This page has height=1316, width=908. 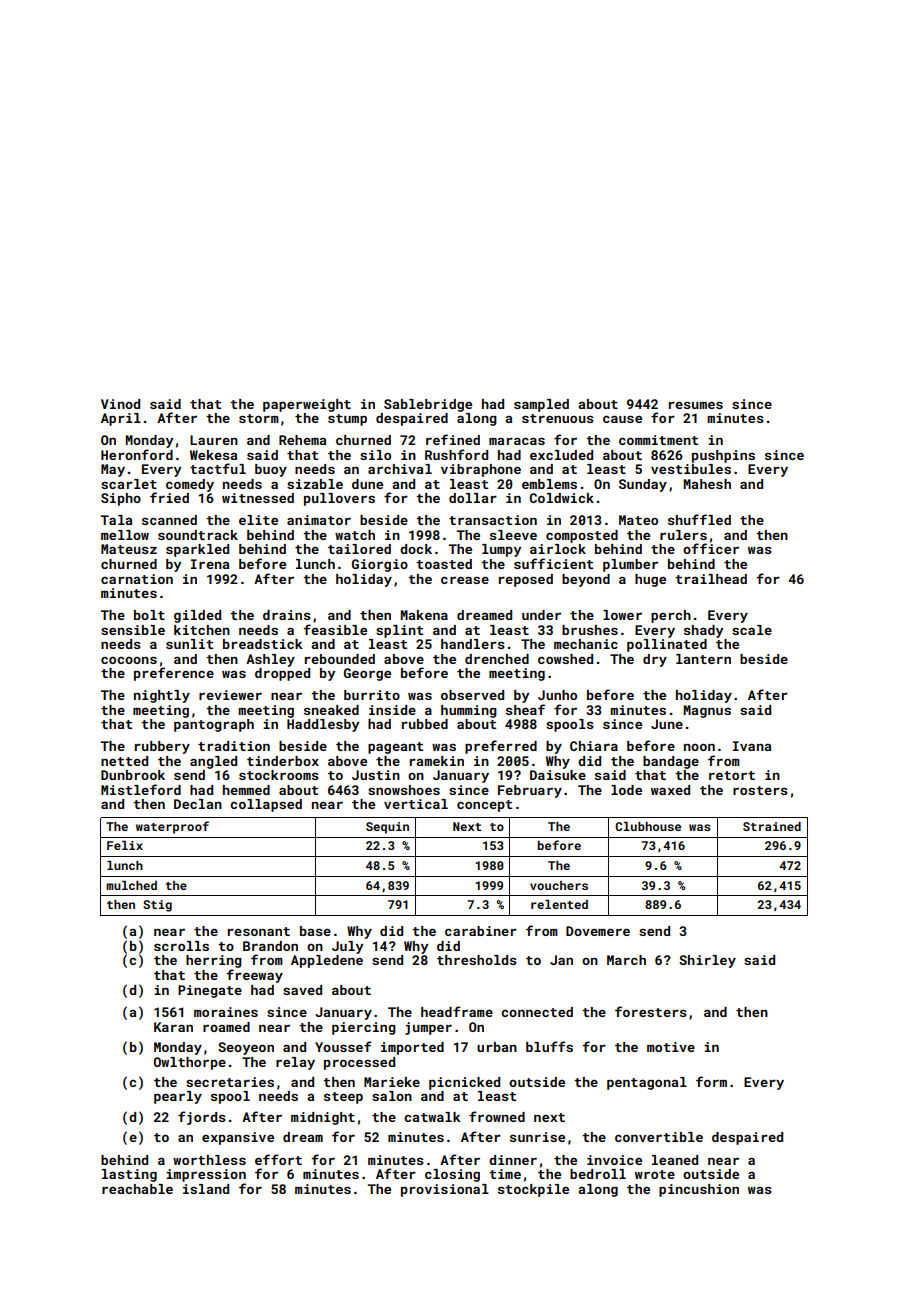 I want to click on kitchen, so click(x=202, y=630).
